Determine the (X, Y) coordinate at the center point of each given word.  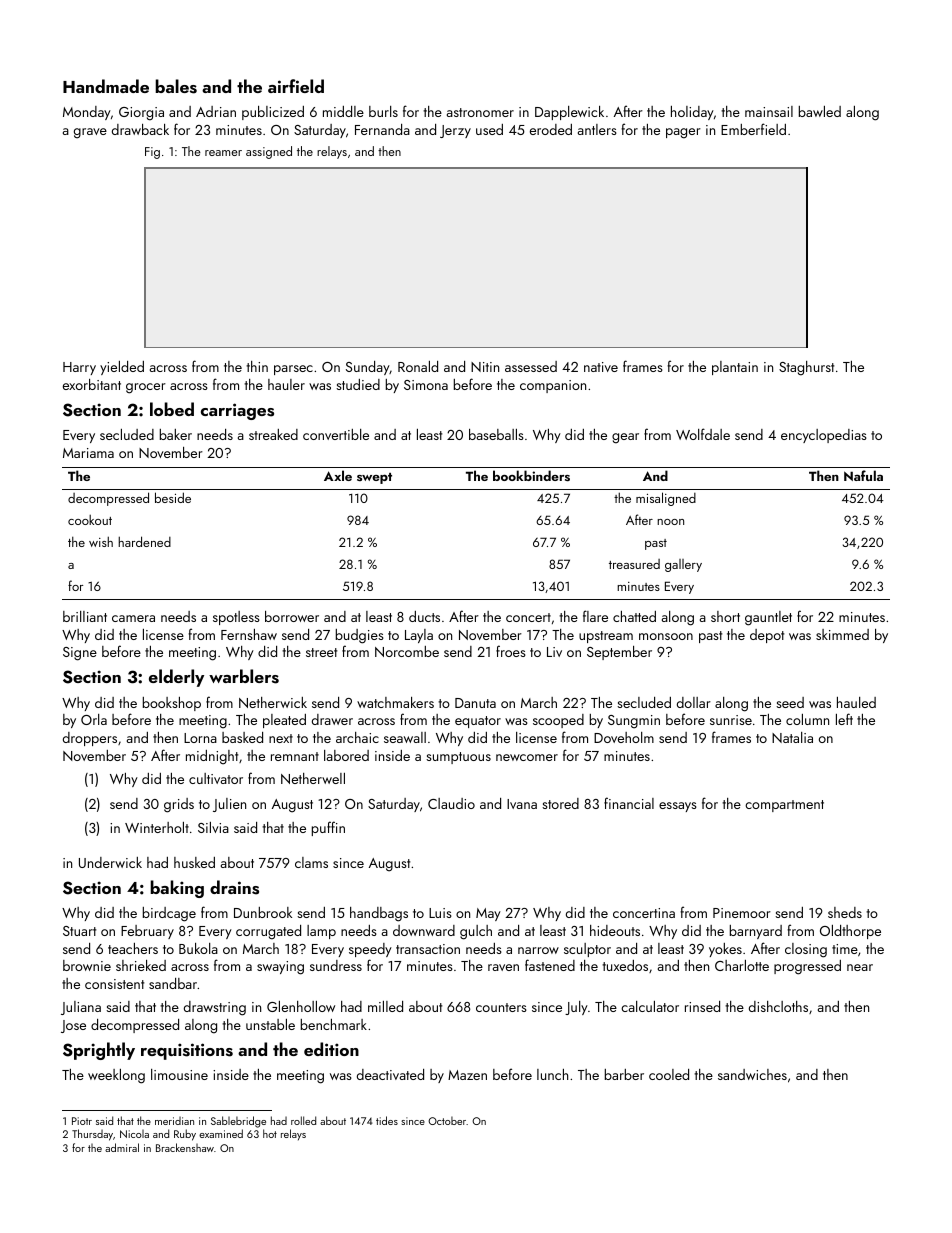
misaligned (666, 499)
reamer (223, 153)
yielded (122, 368)
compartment (784, 806)
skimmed (842, 634)
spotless (236, 618)
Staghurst (806, 368)
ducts (424, 616)
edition (331, 1049)
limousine (179, 1074)
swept (374, 478)
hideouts (615, 930)
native (601, 367)
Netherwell (313, 778)
